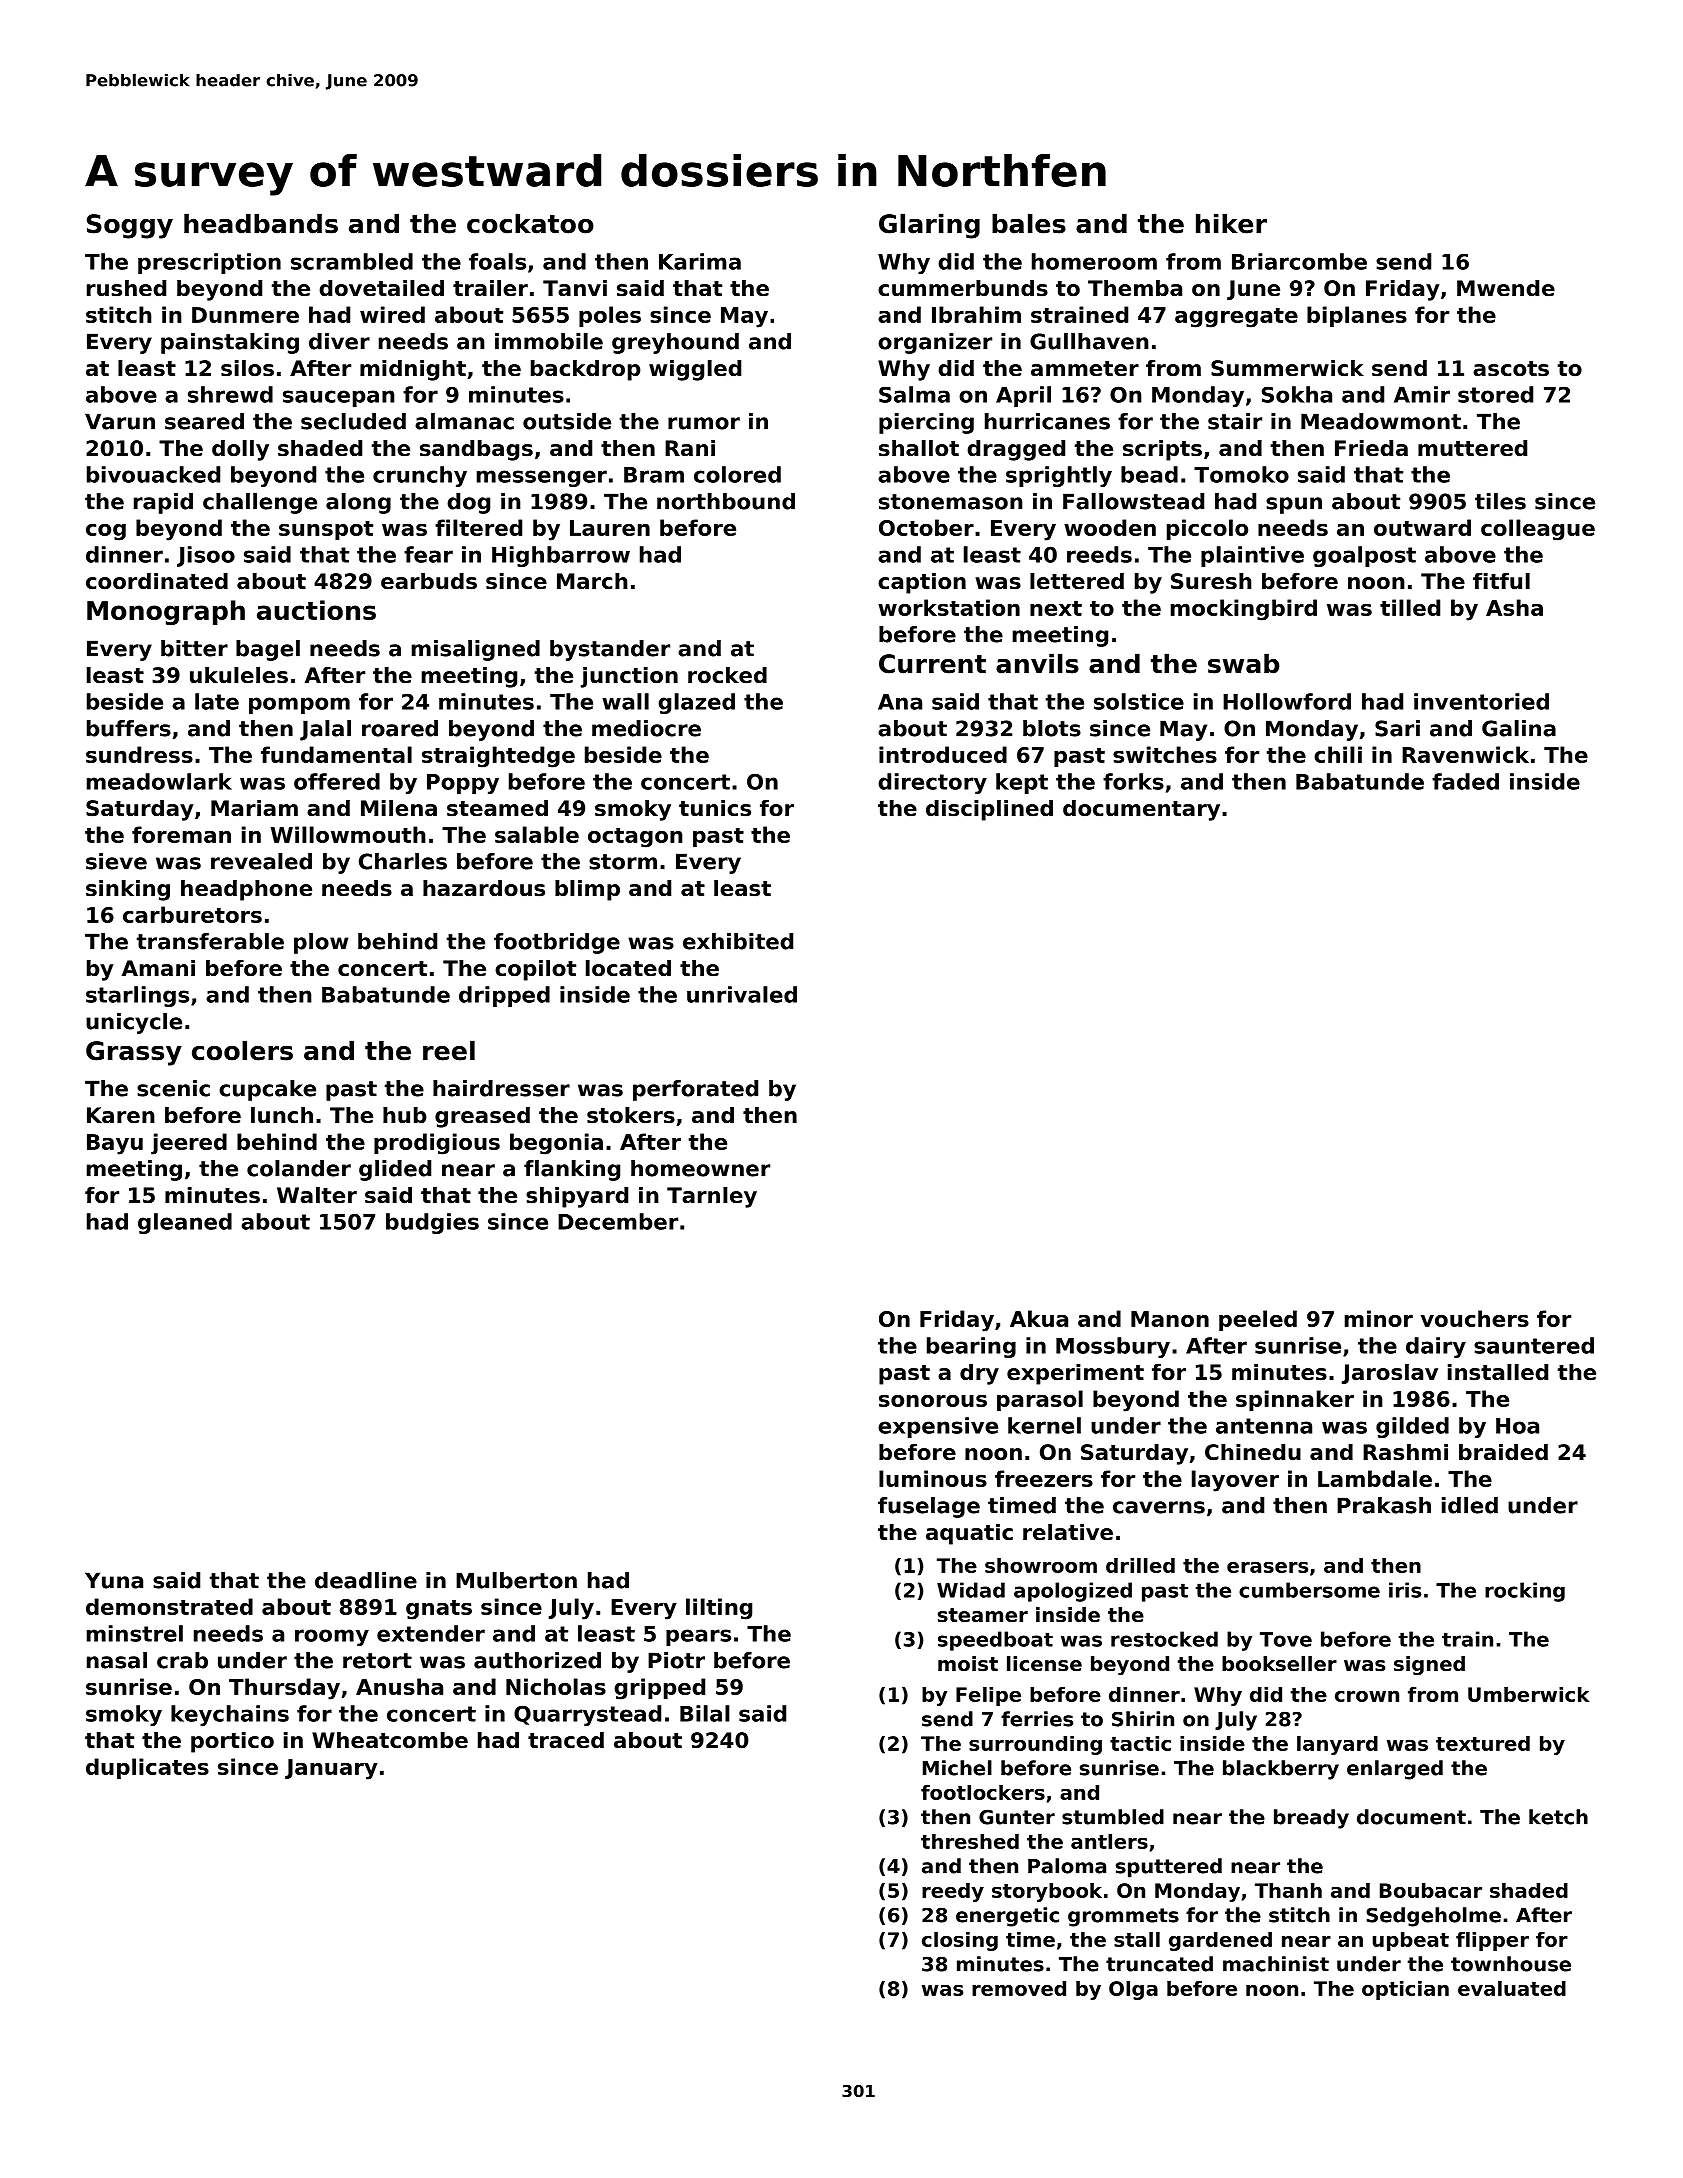  Describe the element at coordinates (331, 1769) in the screenshot. I see `January` at that location.
